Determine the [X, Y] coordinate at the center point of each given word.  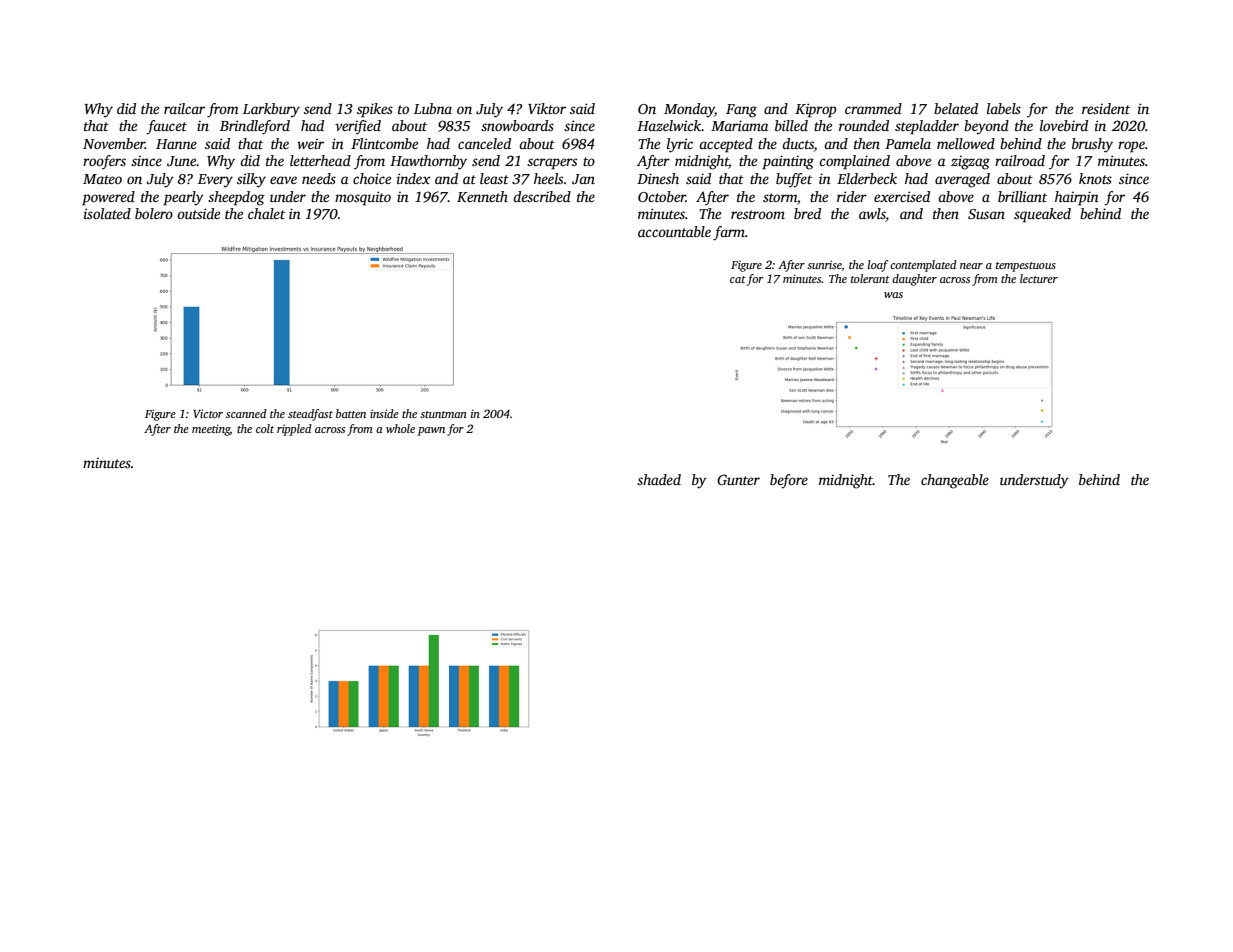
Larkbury [271, 110]
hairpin [1077, 198]
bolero [154, 213]
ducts [798, 143]
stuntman [443, 414]
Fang [741, 111]
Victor [208, 413]
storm [780, 197]
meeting [211, 430]
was [893, 295]
